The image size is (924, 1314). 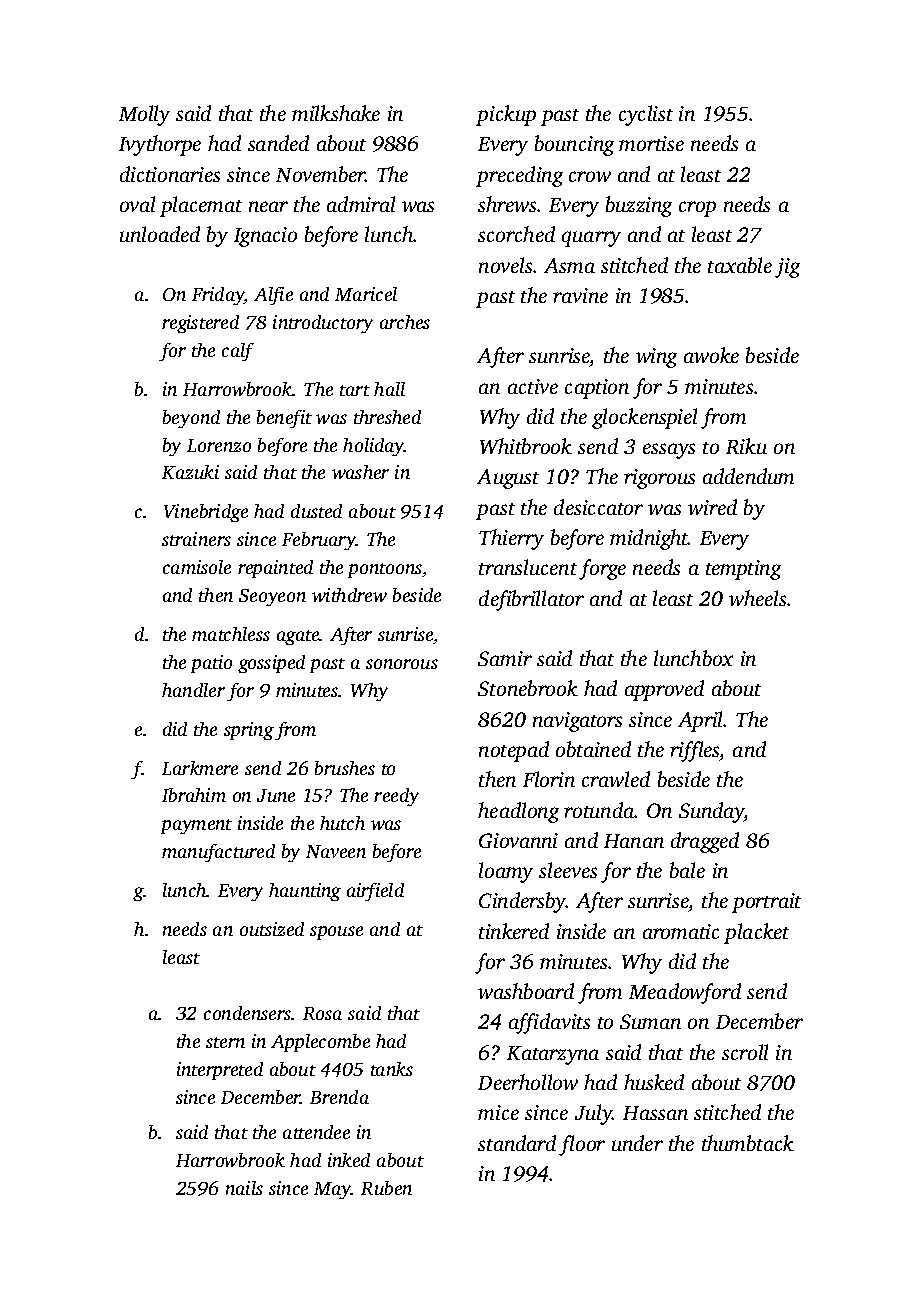 I want to click on wired, so click(x=712, y=507).
